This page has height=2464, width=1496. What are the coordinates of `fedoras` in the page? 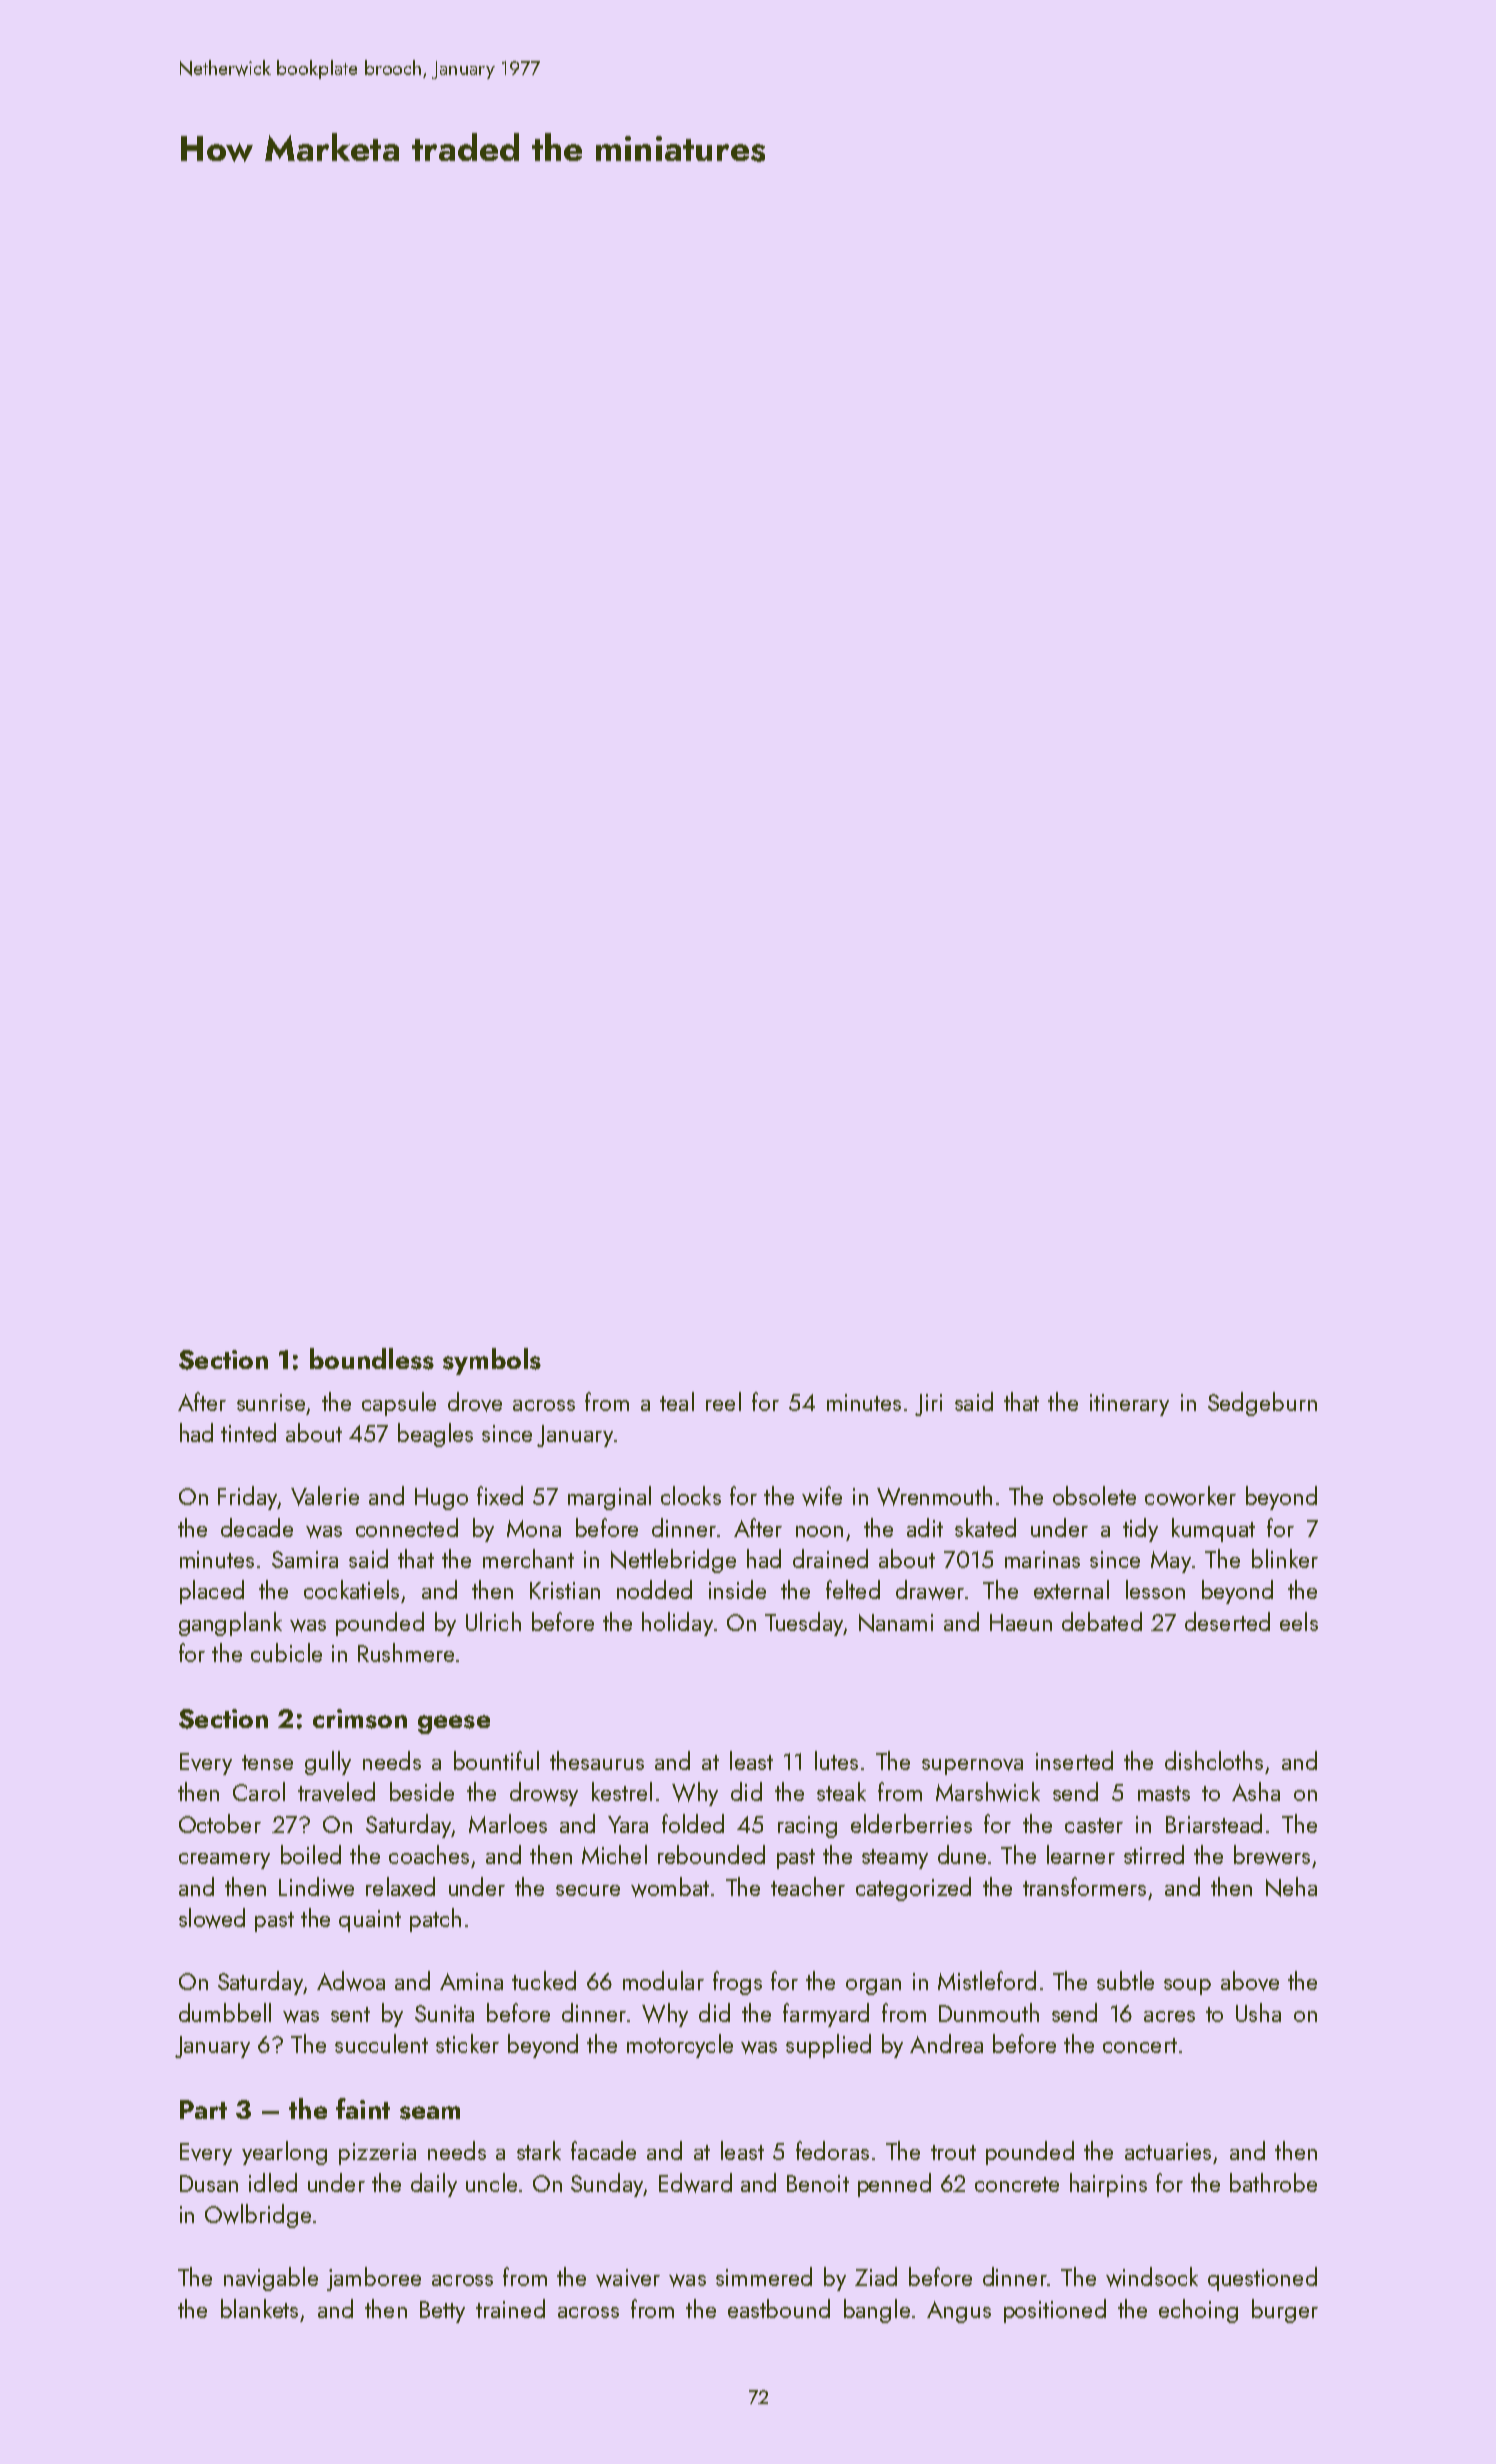 It's located at (832, 2150).
